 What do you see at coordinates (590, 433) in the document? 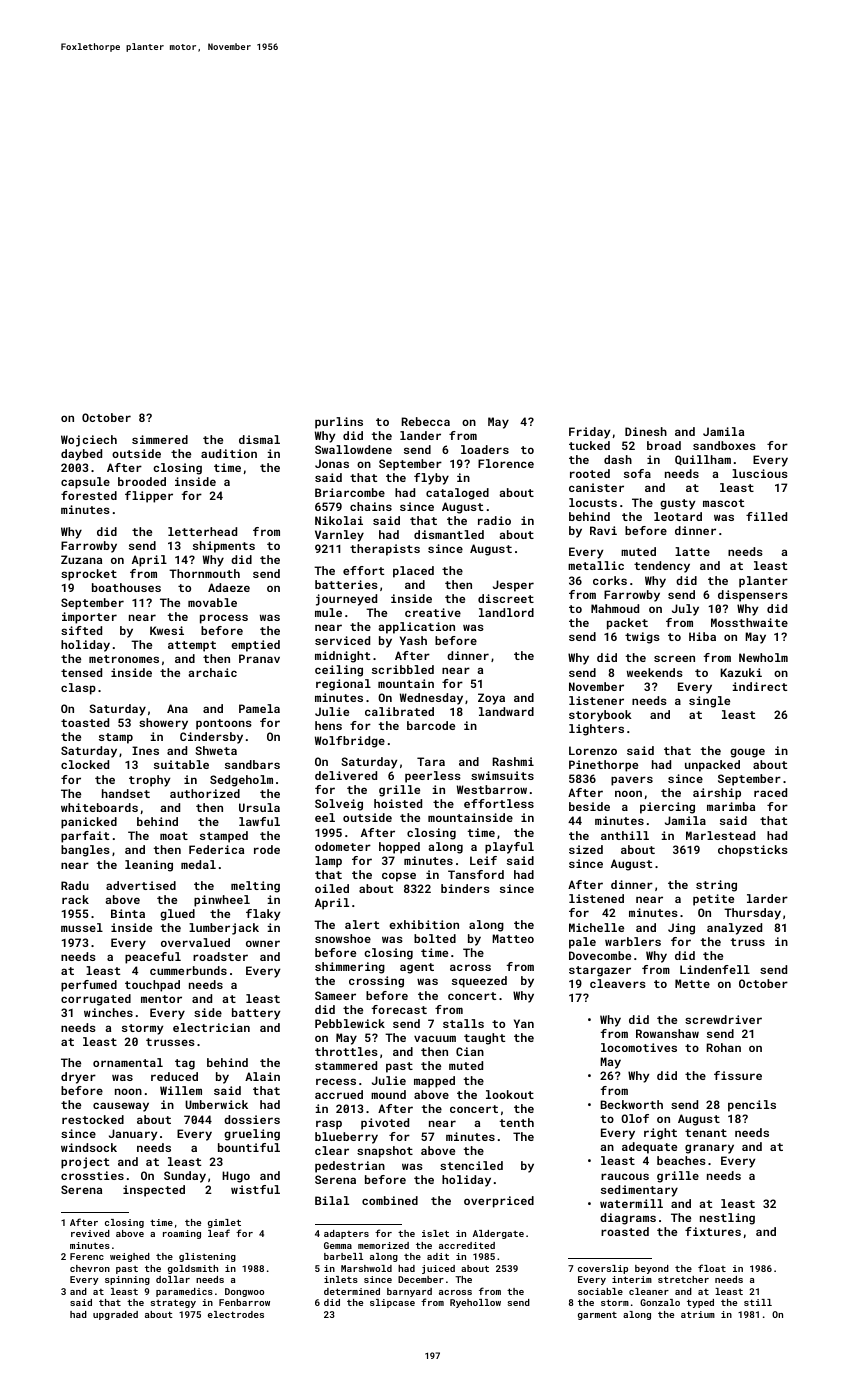
I see `Friday` at bounding box center [590, 433].
